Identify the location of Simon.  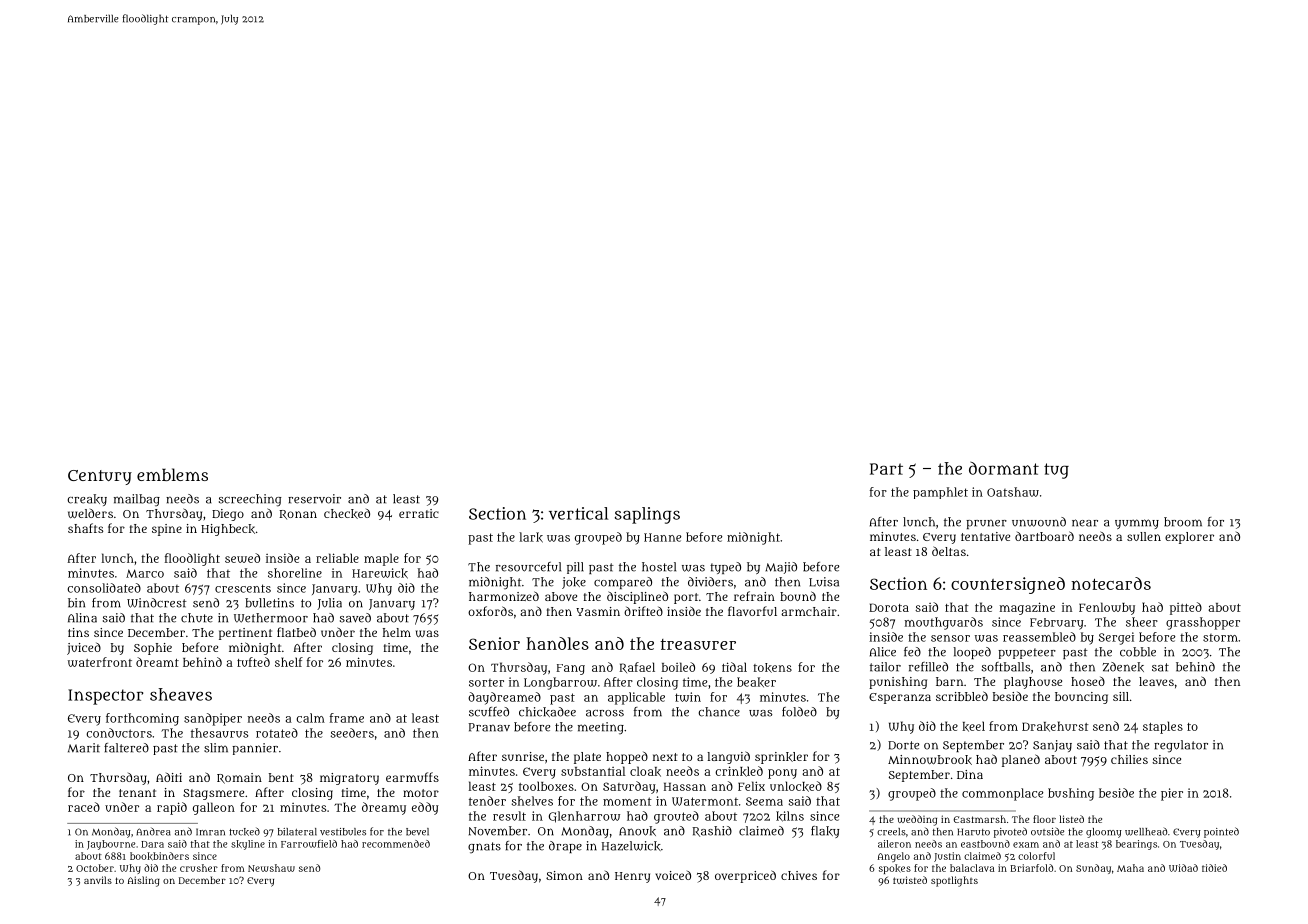
(564, 875).
